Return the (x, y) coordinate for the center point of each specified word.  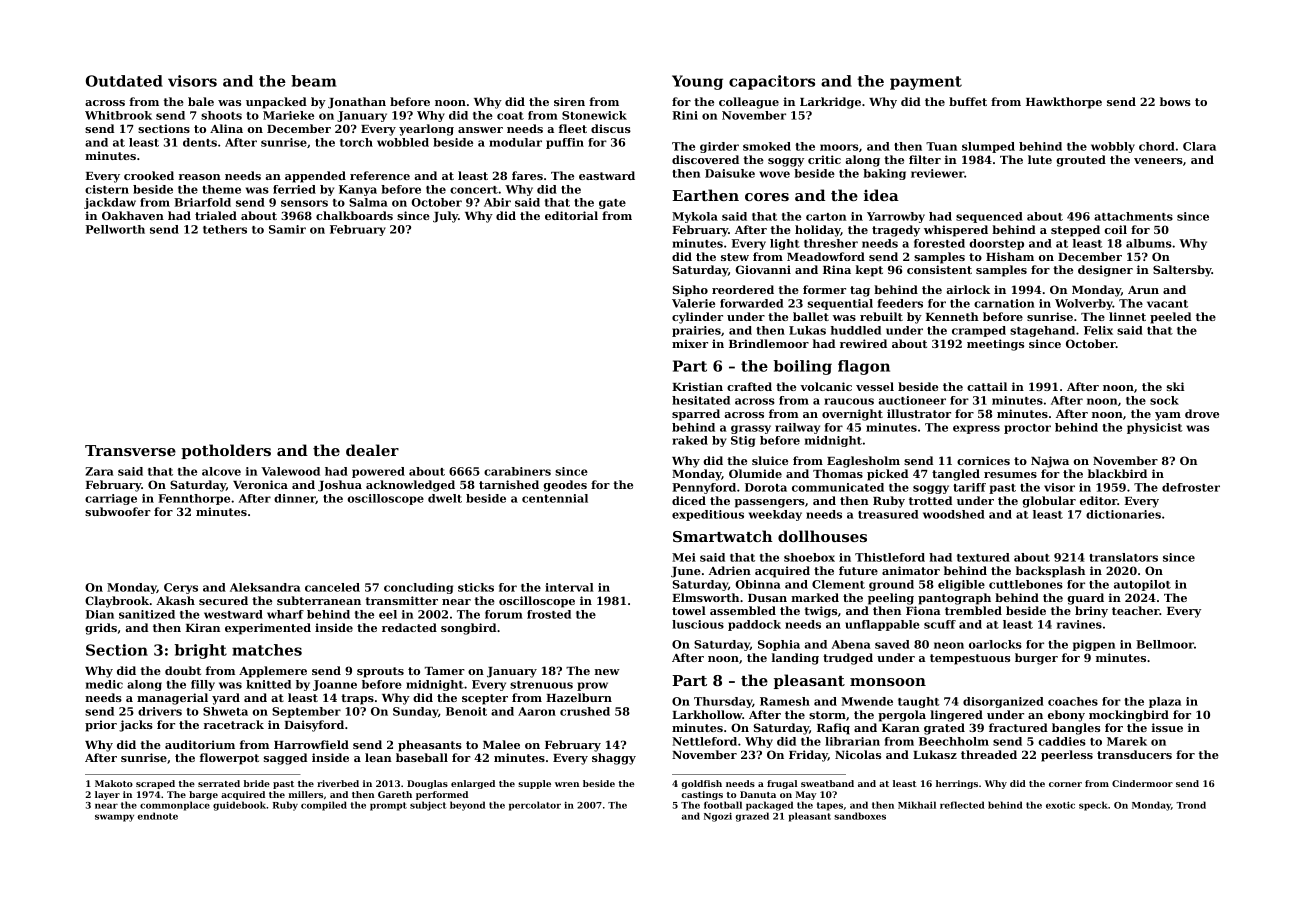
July (445, 217)
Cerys (181, 588)
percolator (535, 806)
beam (314, 81)
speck (1093, 806)
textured (983, 557)
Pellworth (115, 229)
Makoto (114, 783)
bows (1175, 101)
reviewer (937, 173)
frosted (549, 614)
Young (697, 82)
